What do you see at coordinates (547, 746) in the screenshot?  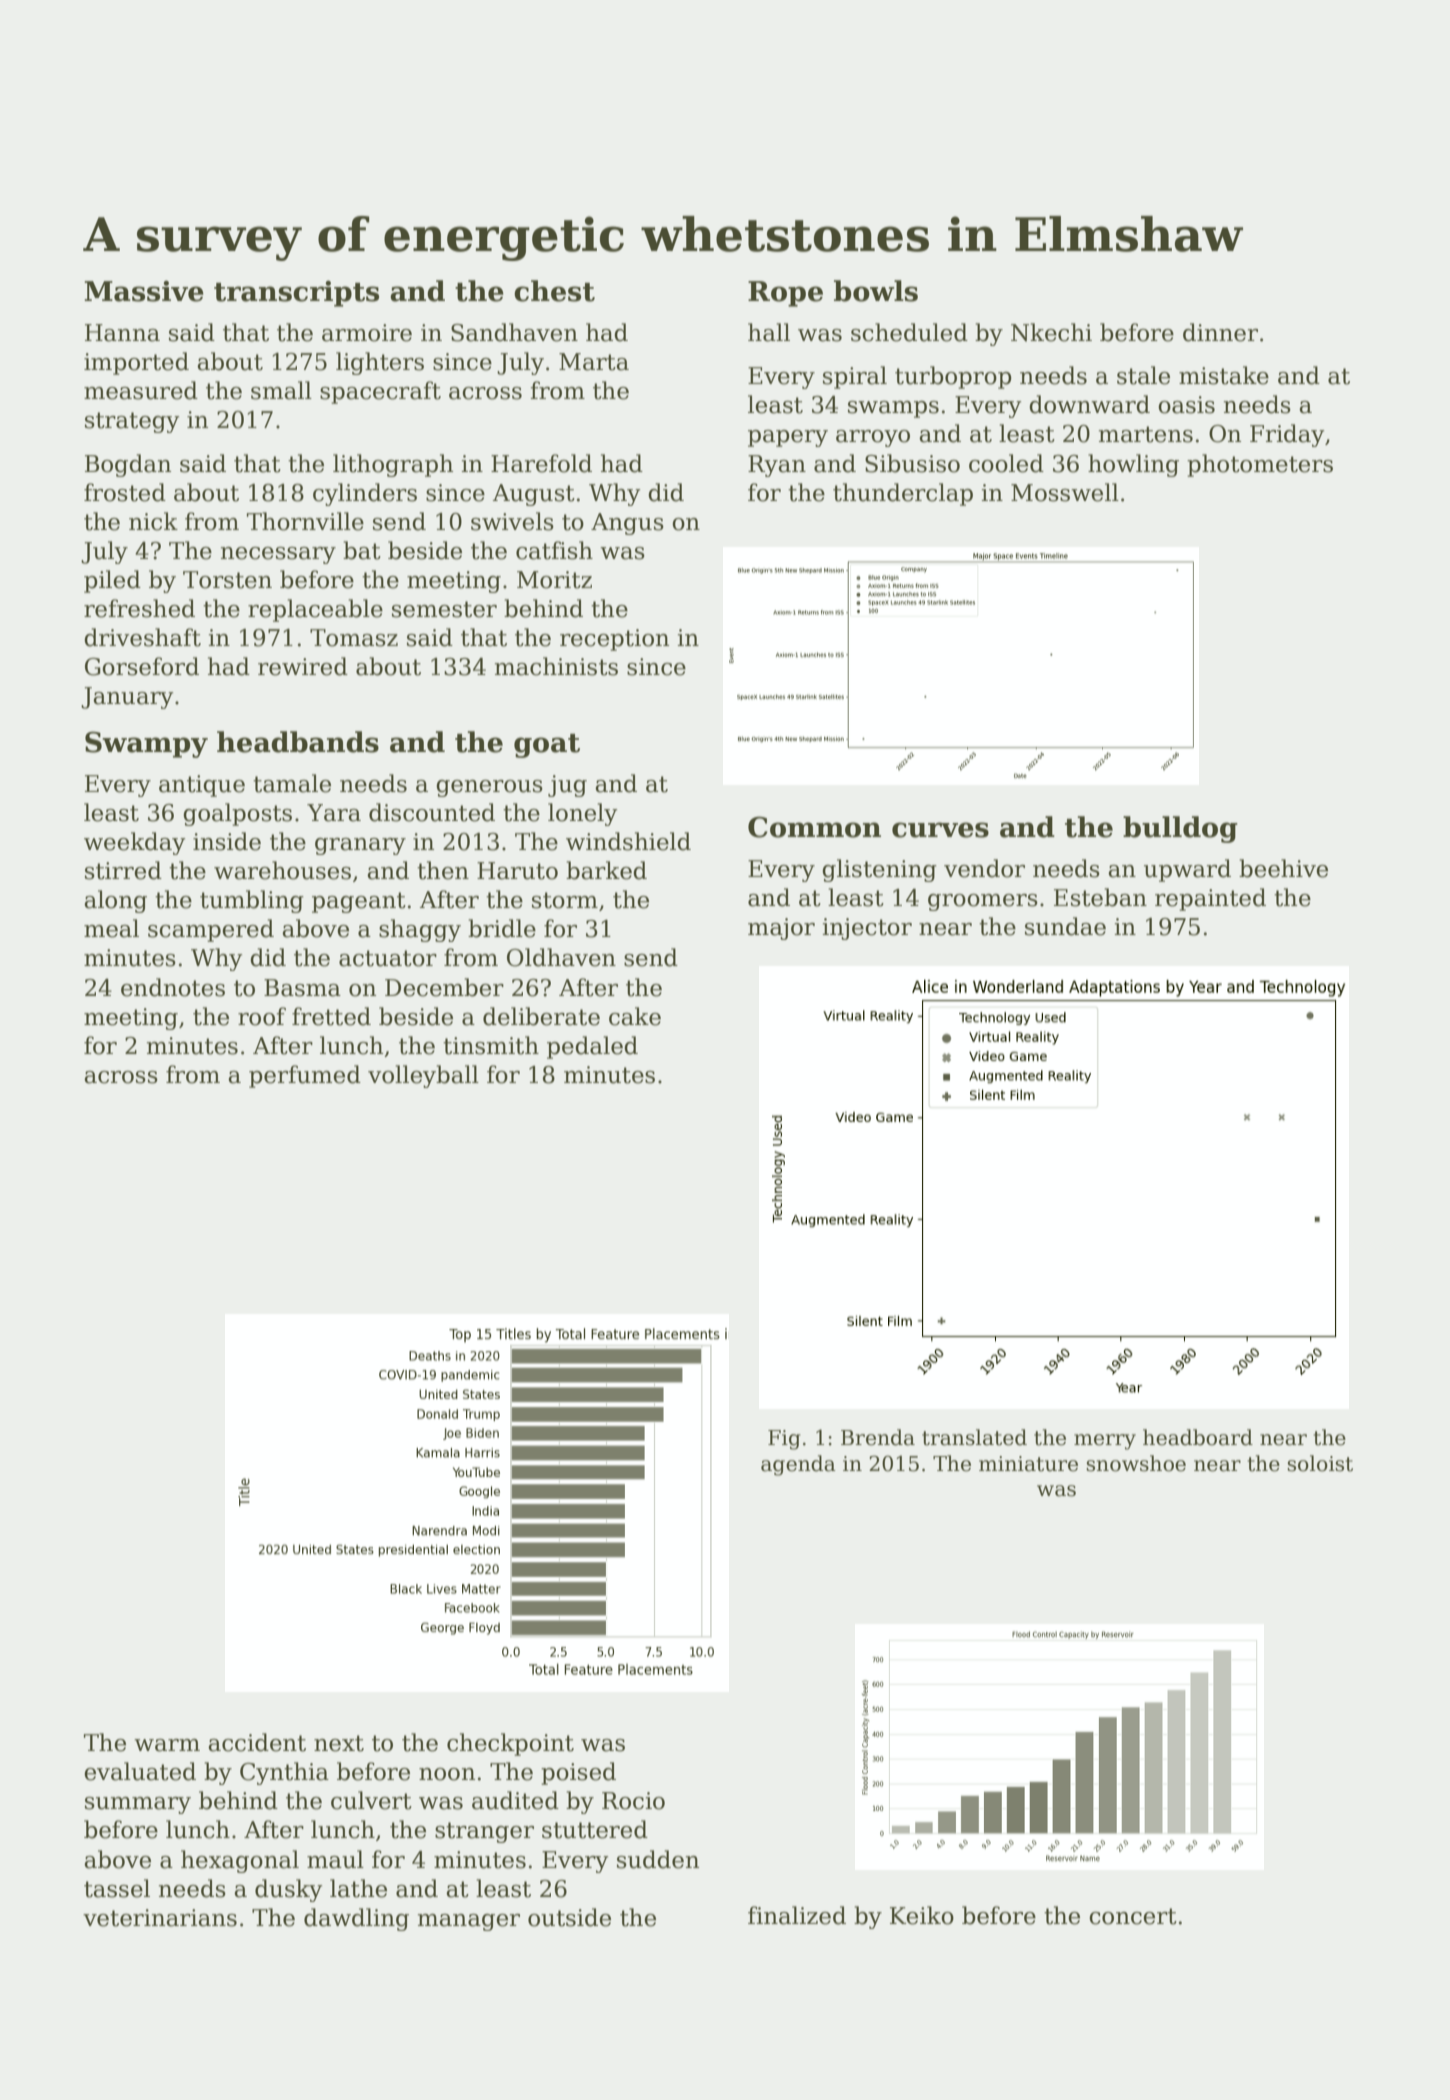 I see `goat` at bounding box center [547, 746].
